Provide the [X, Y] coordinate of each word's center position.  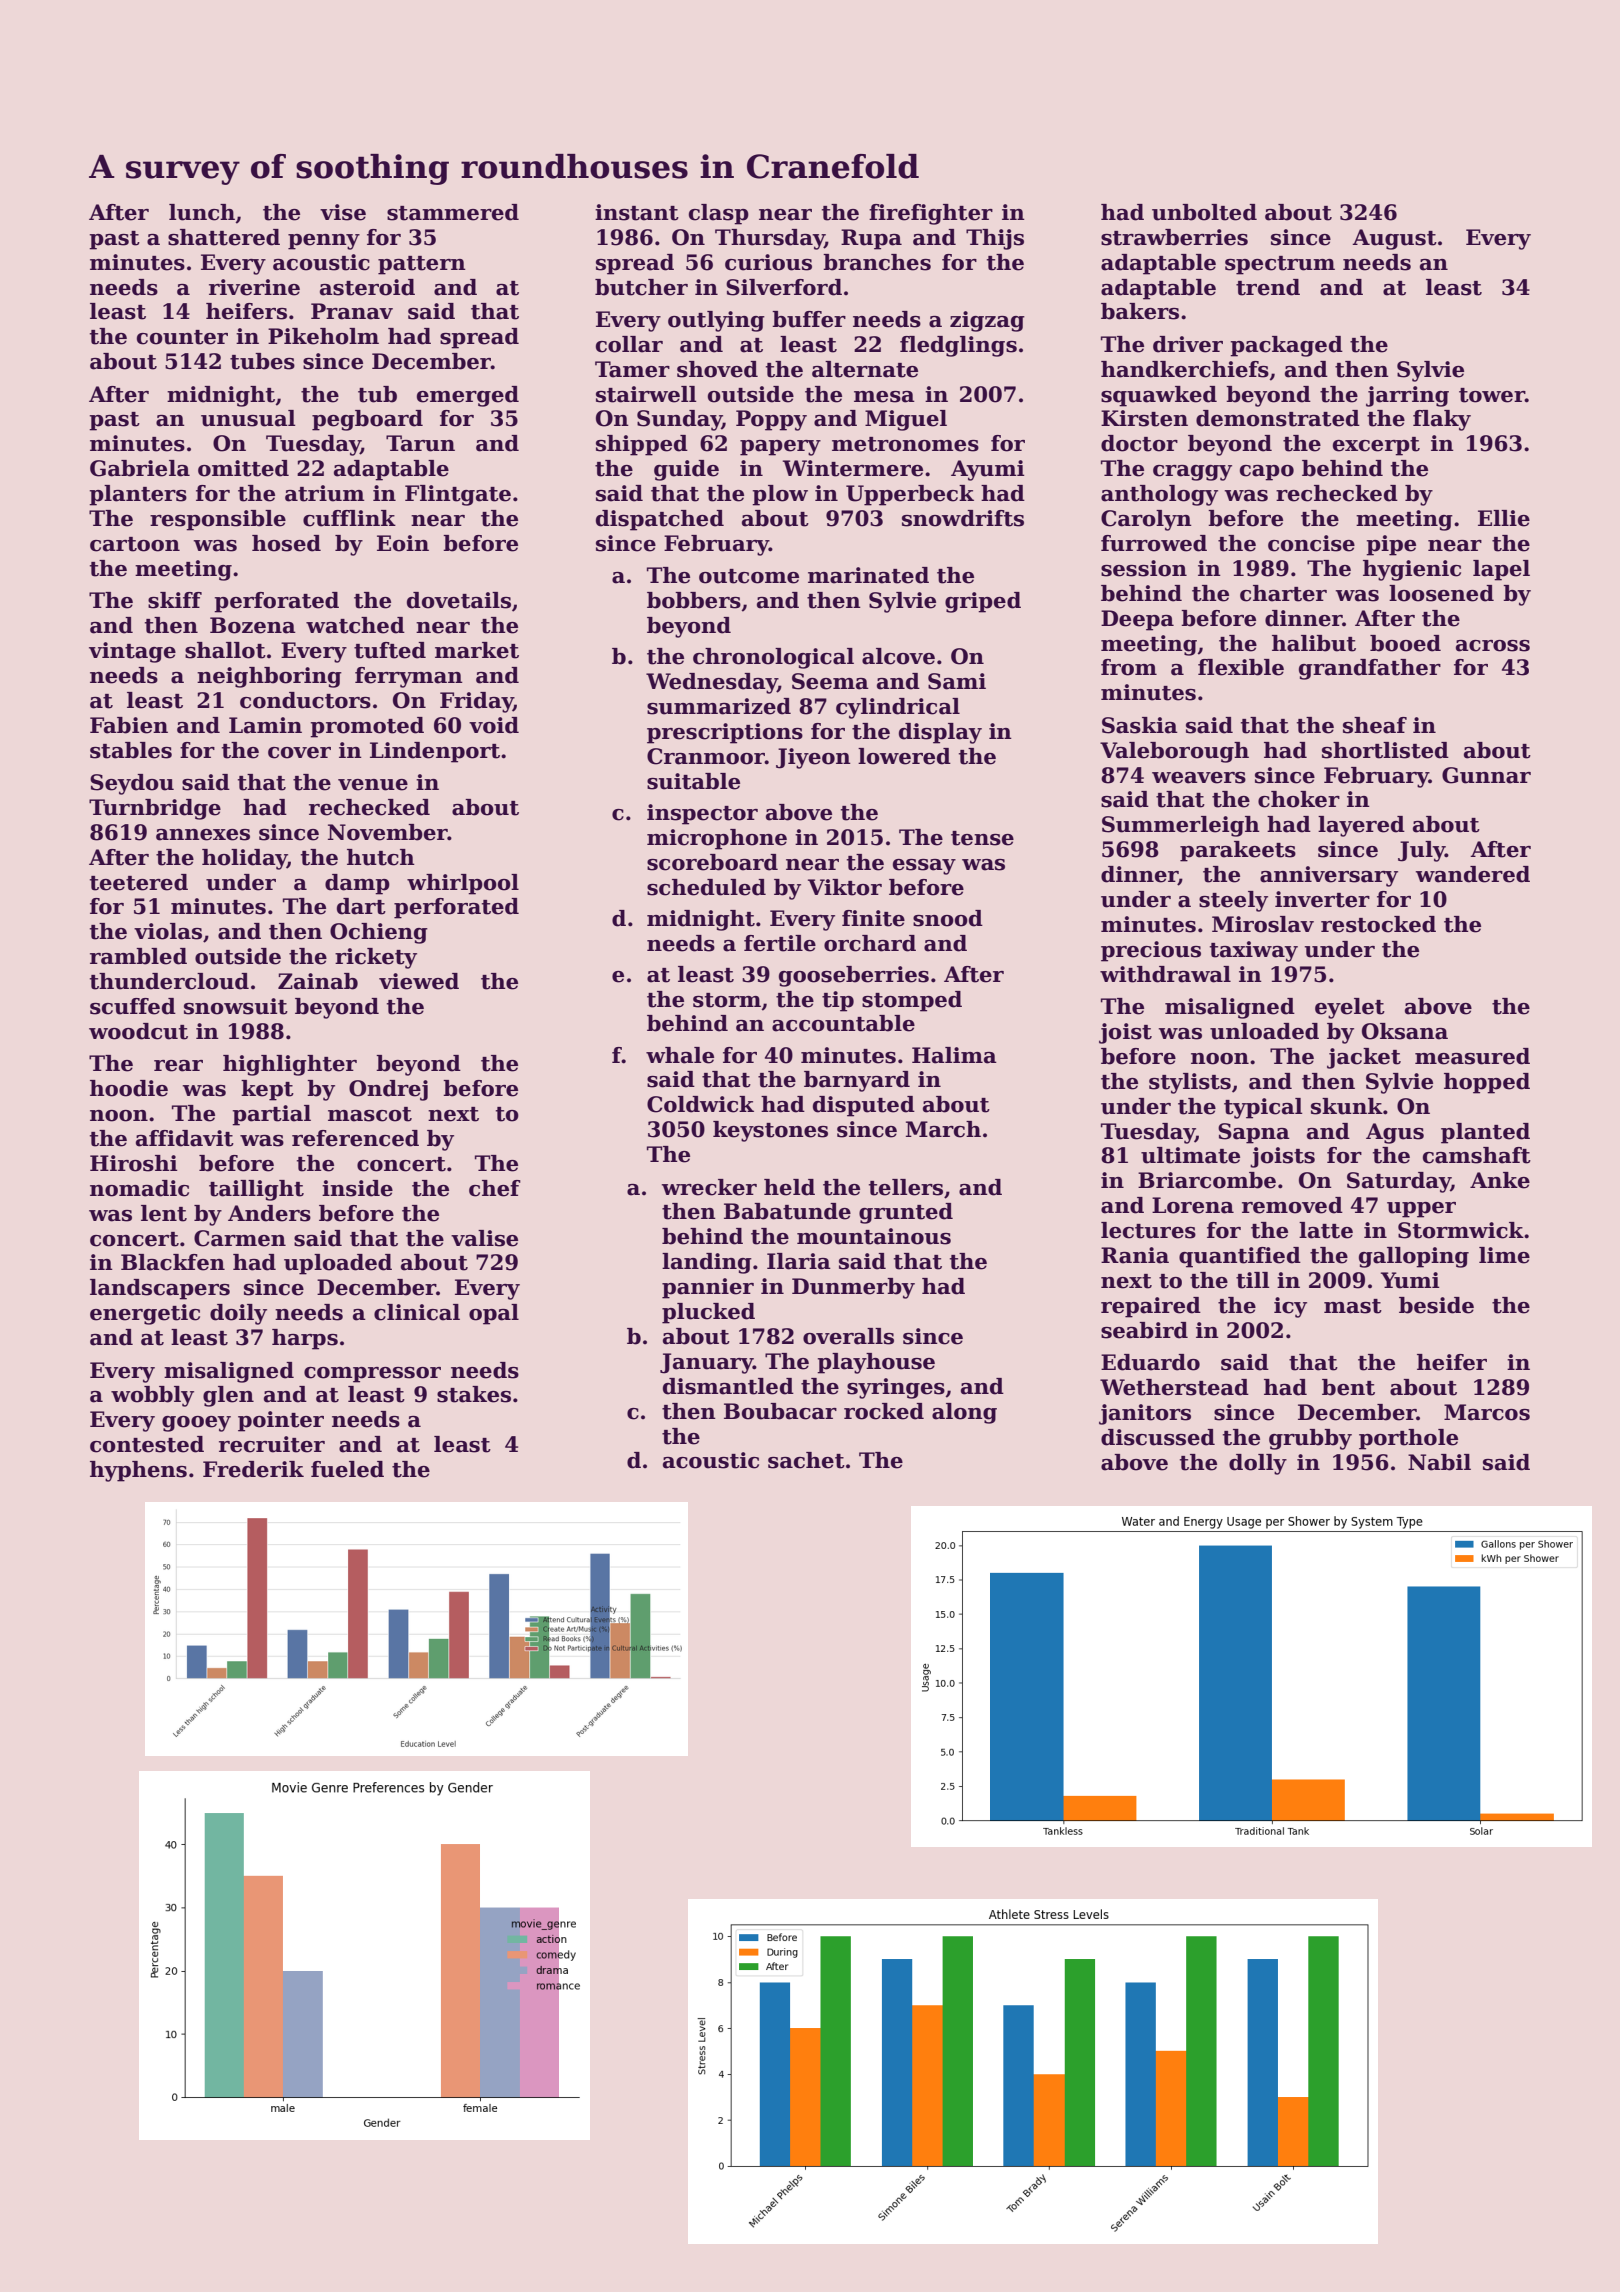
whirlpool [463, 884]
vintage [132, 652]
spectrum [1280, 265]
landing [707, 1263]
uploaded [338, 1264]
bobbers [694, 600]
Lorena [1193, 1205]
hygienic [1412, 570]
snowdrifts [963, 518]
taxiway [1254, 951]
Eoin [403, 543]
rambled [138, 956]
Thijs [995, 239]
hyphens [138, 1471]
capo [1267, 473]
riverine [254, 287]
